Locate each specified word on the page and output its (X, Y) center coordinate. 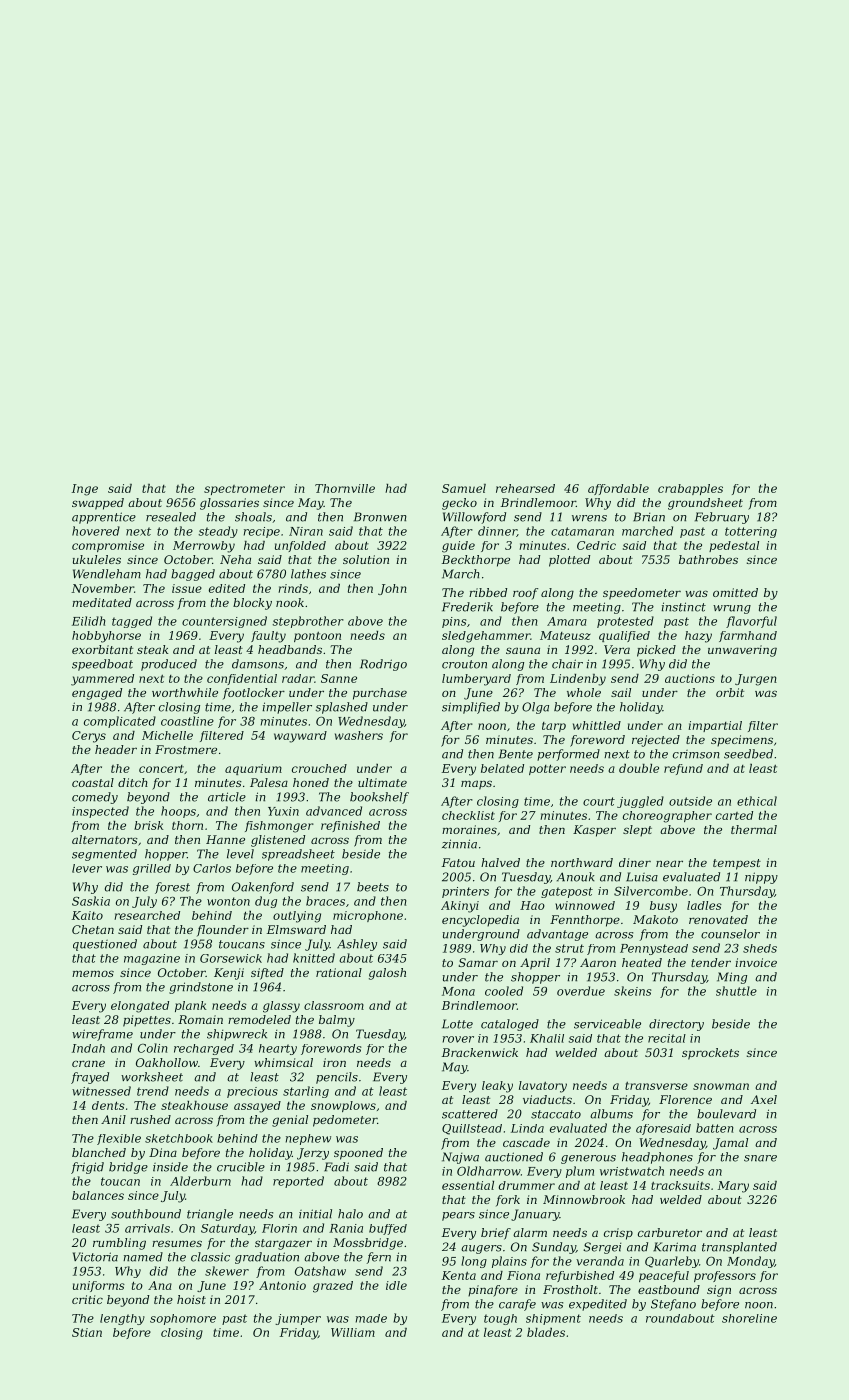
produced (169, 665)
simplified (471, 708)
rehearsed (525, 488)
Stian (87, 1332)
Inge (85, 490)
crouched (319, 768)
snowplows (343, 1106)
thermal (754, 829)
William (353, 1332)
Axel (764, 1099)
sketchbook (179, 1138)
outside (690, 801)
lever (87, 868)
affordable (618, 489)
